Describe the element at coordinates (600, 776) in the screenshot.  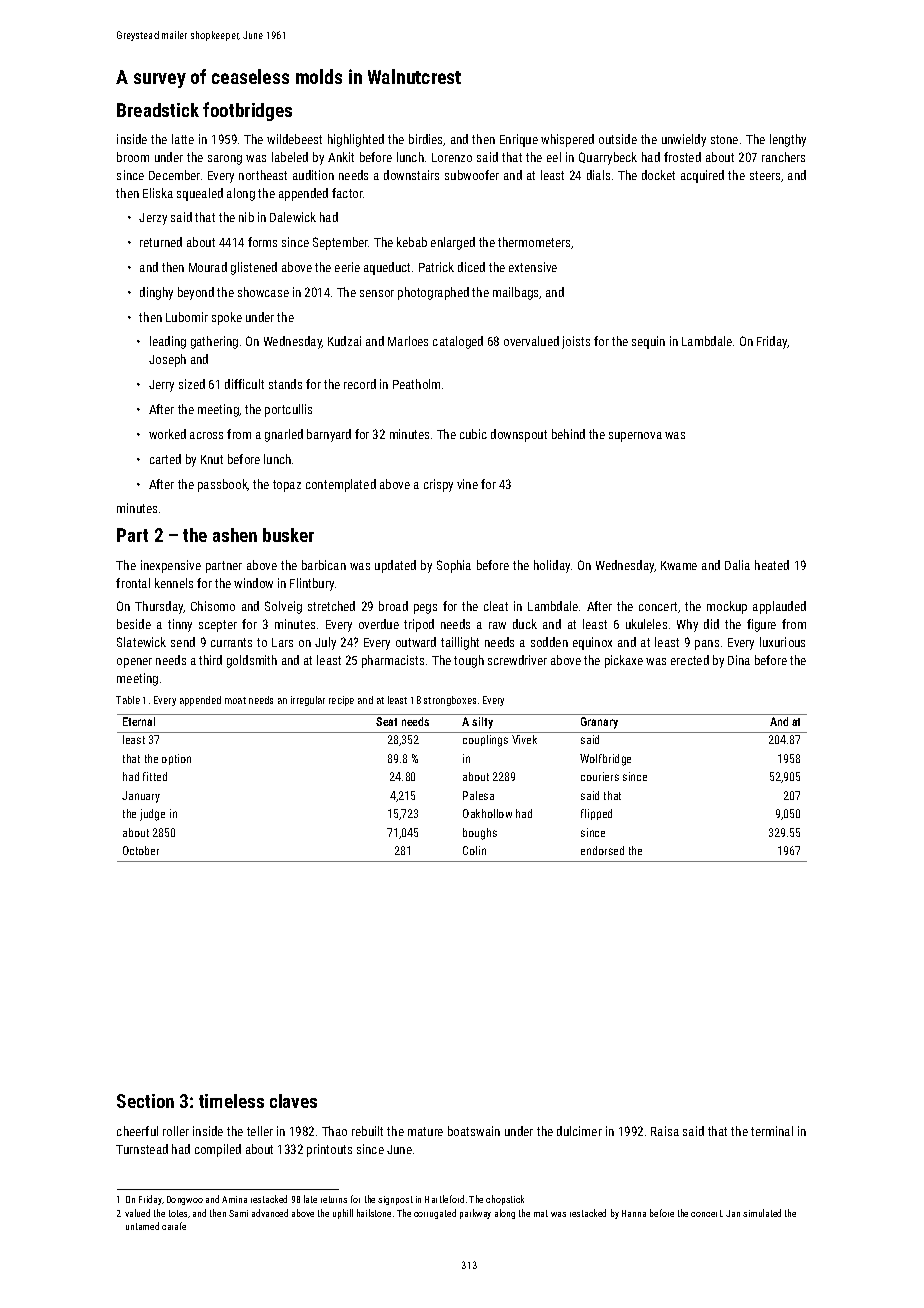
I see `couriers` at that location.
